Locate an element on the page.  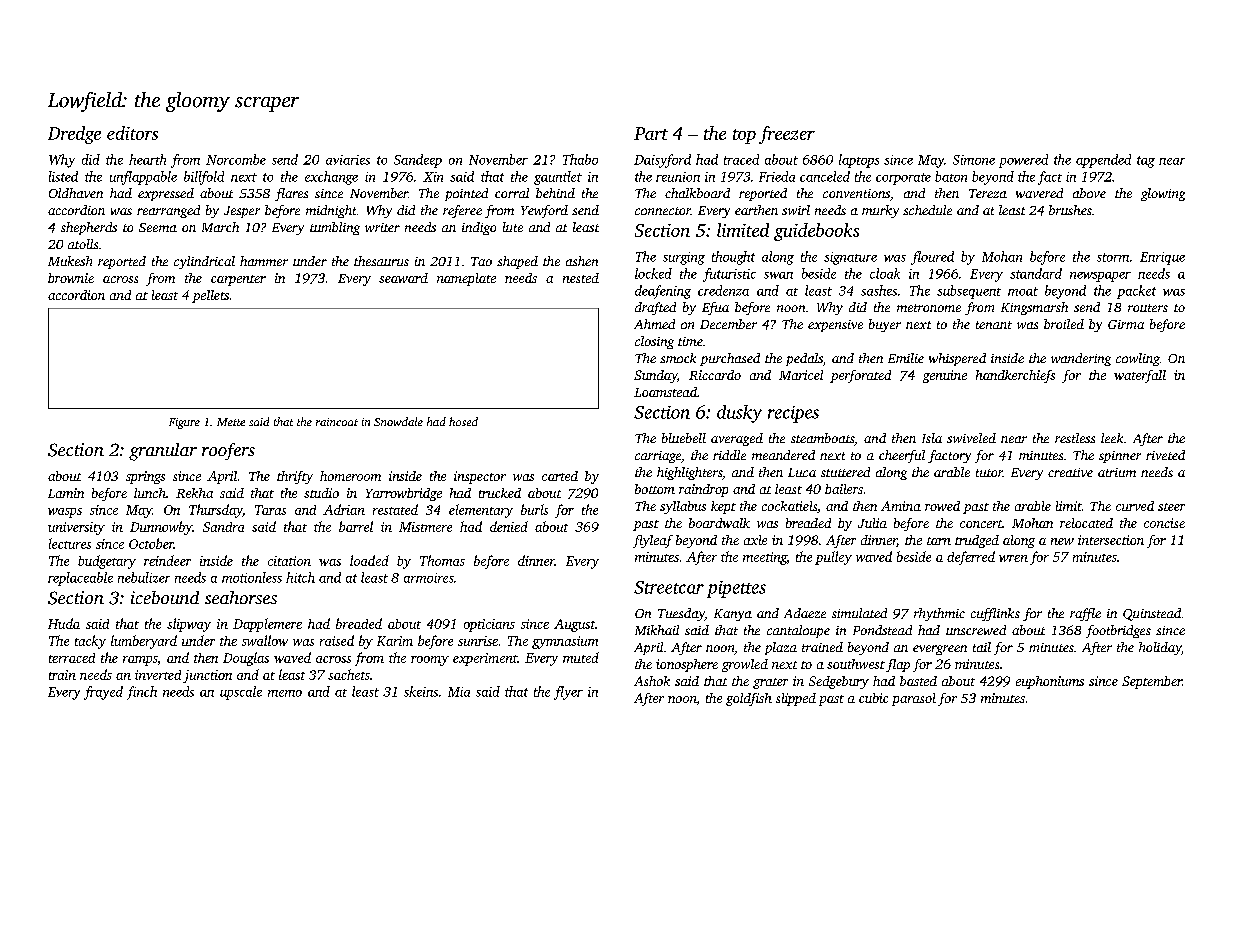
Isla is located at coordinates (932, 438).
